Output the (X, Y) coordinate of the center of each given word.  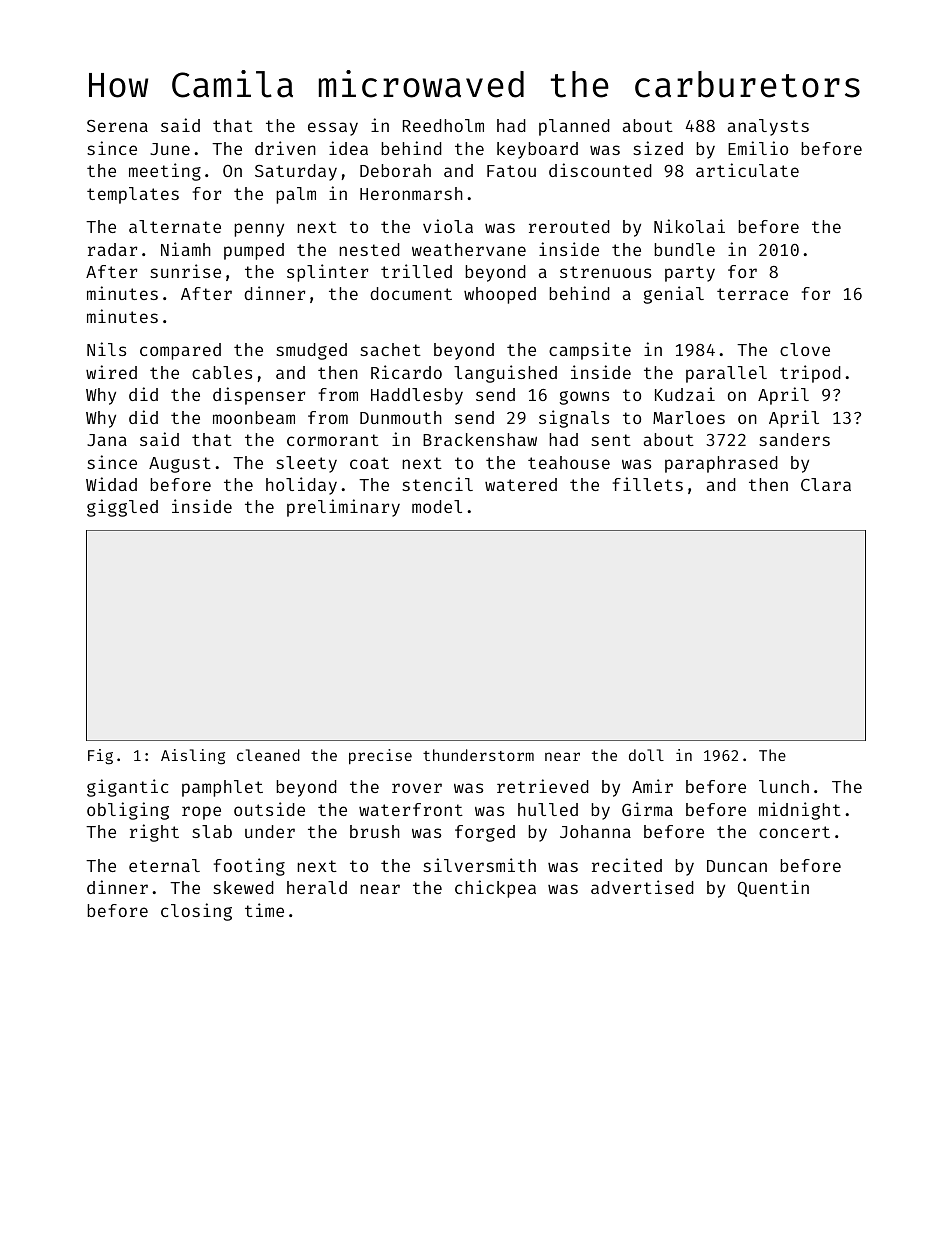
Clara (826, 484)
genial (674, 295)
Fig (100, 757)
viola (448, 226)
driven (285, 148)
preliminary (343, 508)
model (437, 506)
